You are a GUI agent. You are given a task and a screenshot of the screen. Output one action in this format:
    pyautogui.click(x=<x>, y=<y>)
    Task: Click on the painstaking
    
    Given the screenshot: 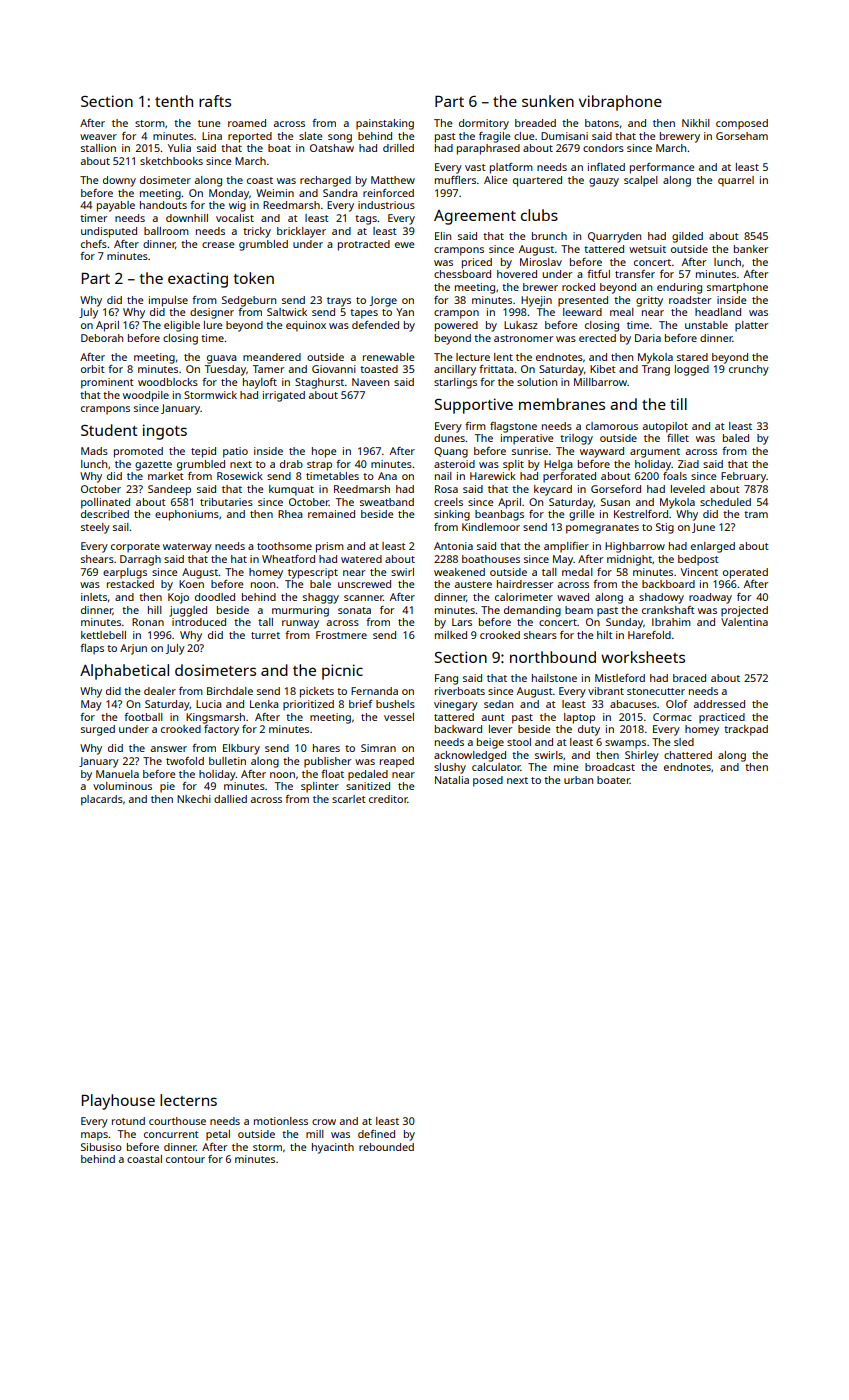 What is the action you would take?
    pyautogui.click(x=385, y=124)
